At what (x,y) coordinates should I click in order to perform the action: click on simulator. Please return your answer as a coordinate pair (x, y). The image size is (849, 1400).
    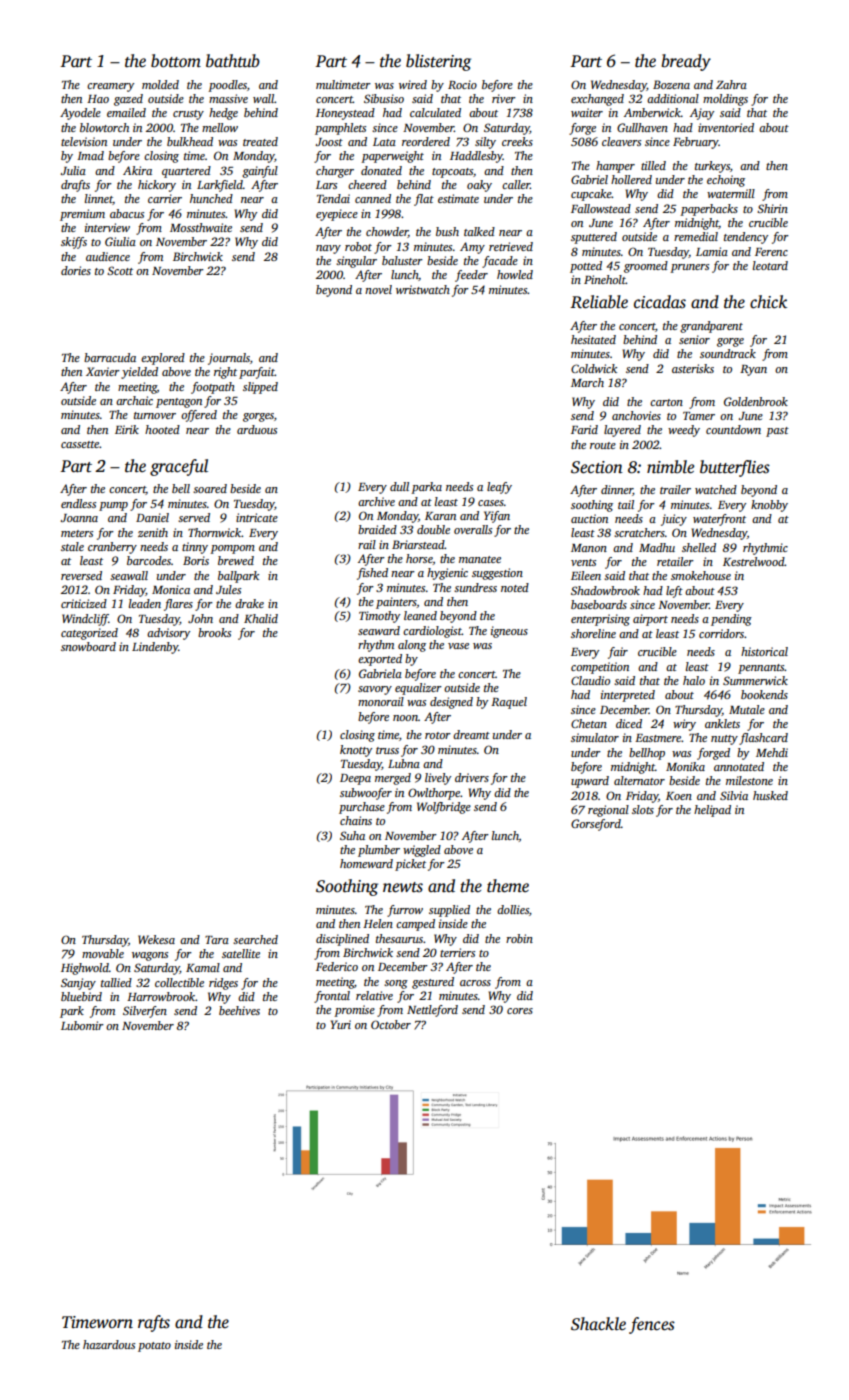
    Looking at the image, I should click on (595, 737).
